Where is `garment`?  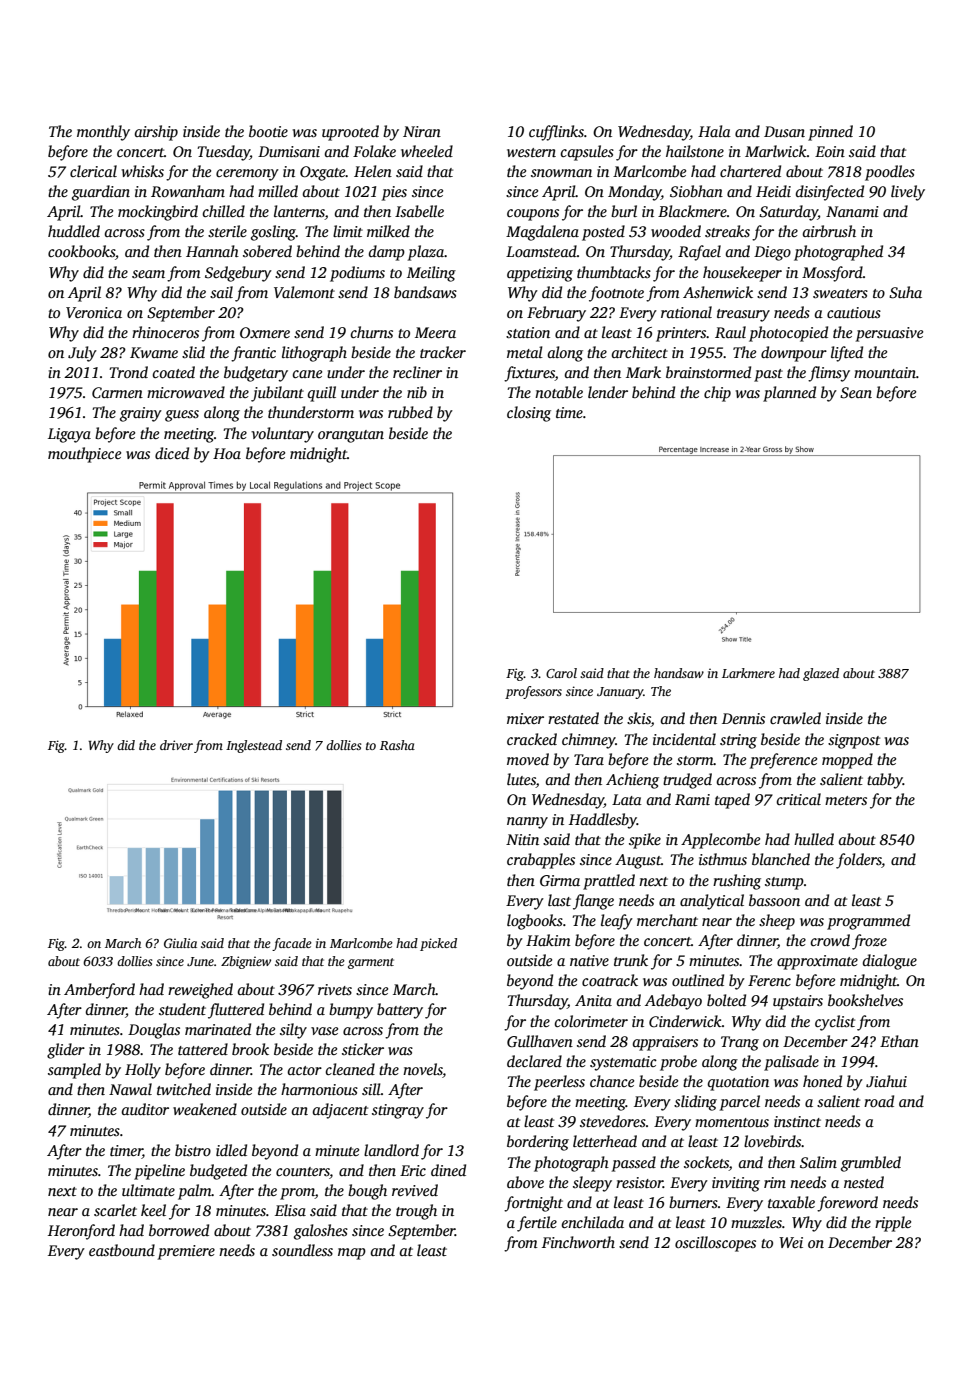 garment is located at coordinates (371, 963).
